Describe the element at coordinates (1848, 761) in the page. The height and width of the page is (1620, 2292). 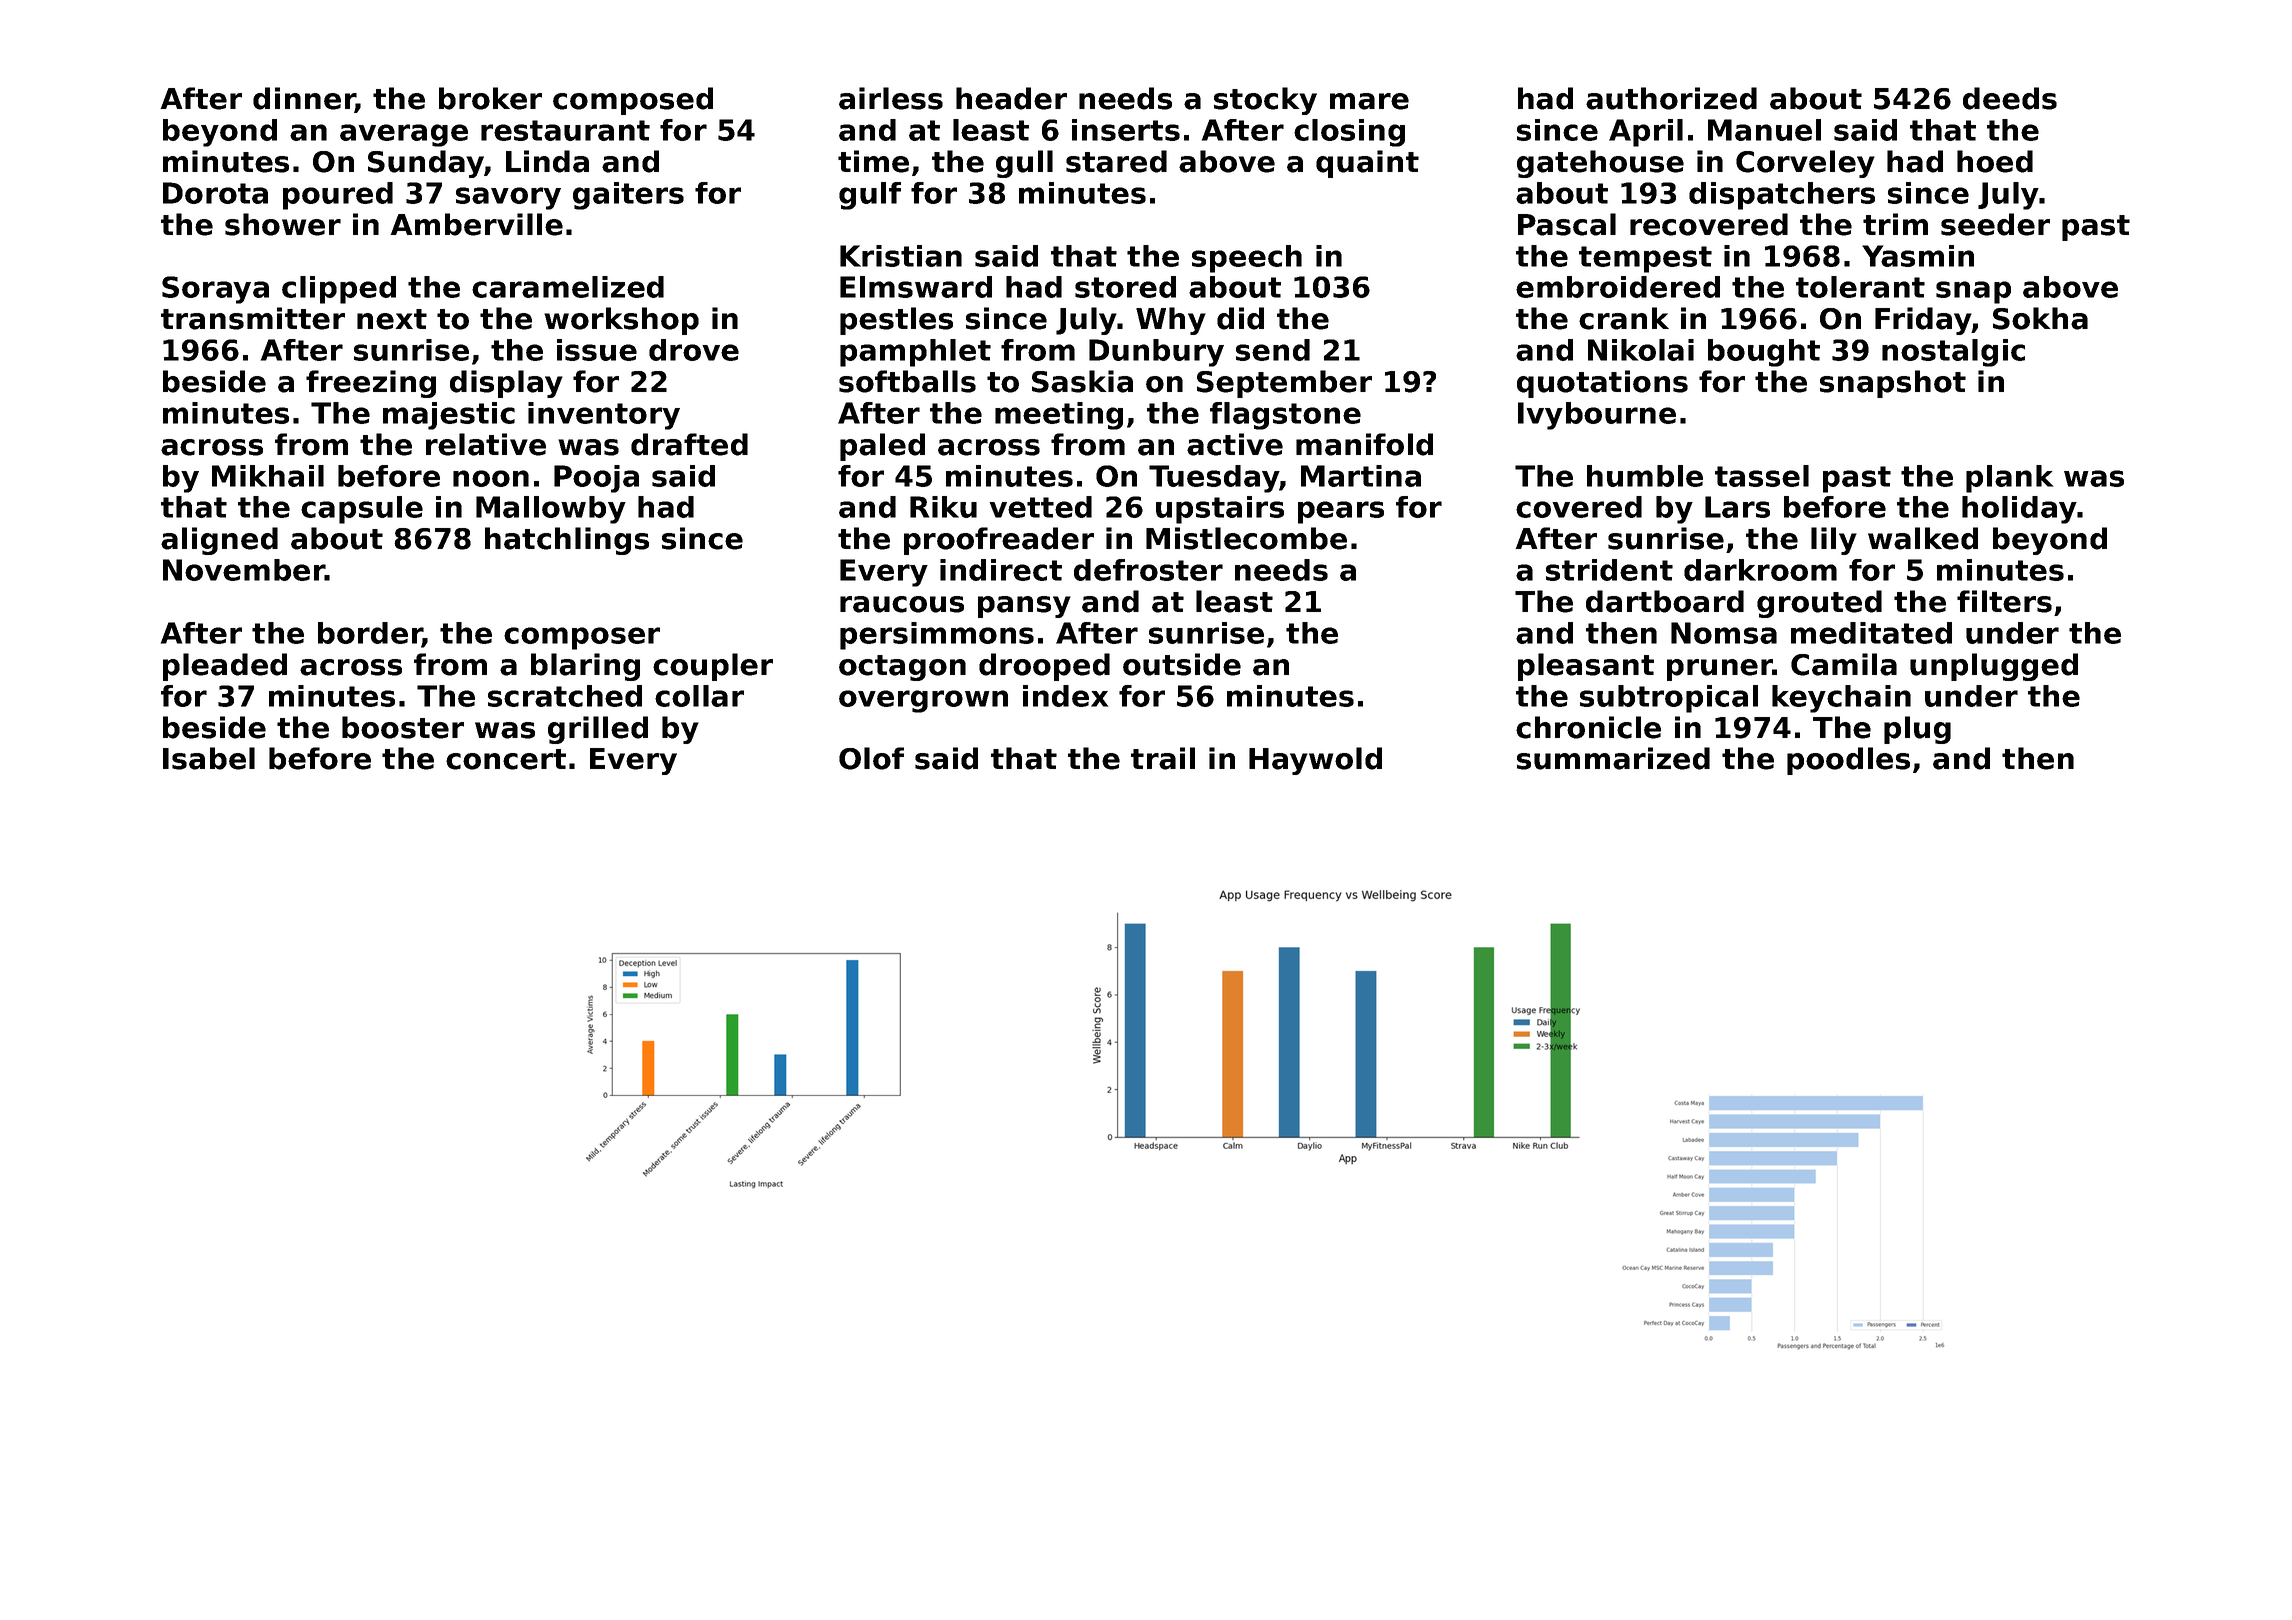
I see `poodles` at that location.
